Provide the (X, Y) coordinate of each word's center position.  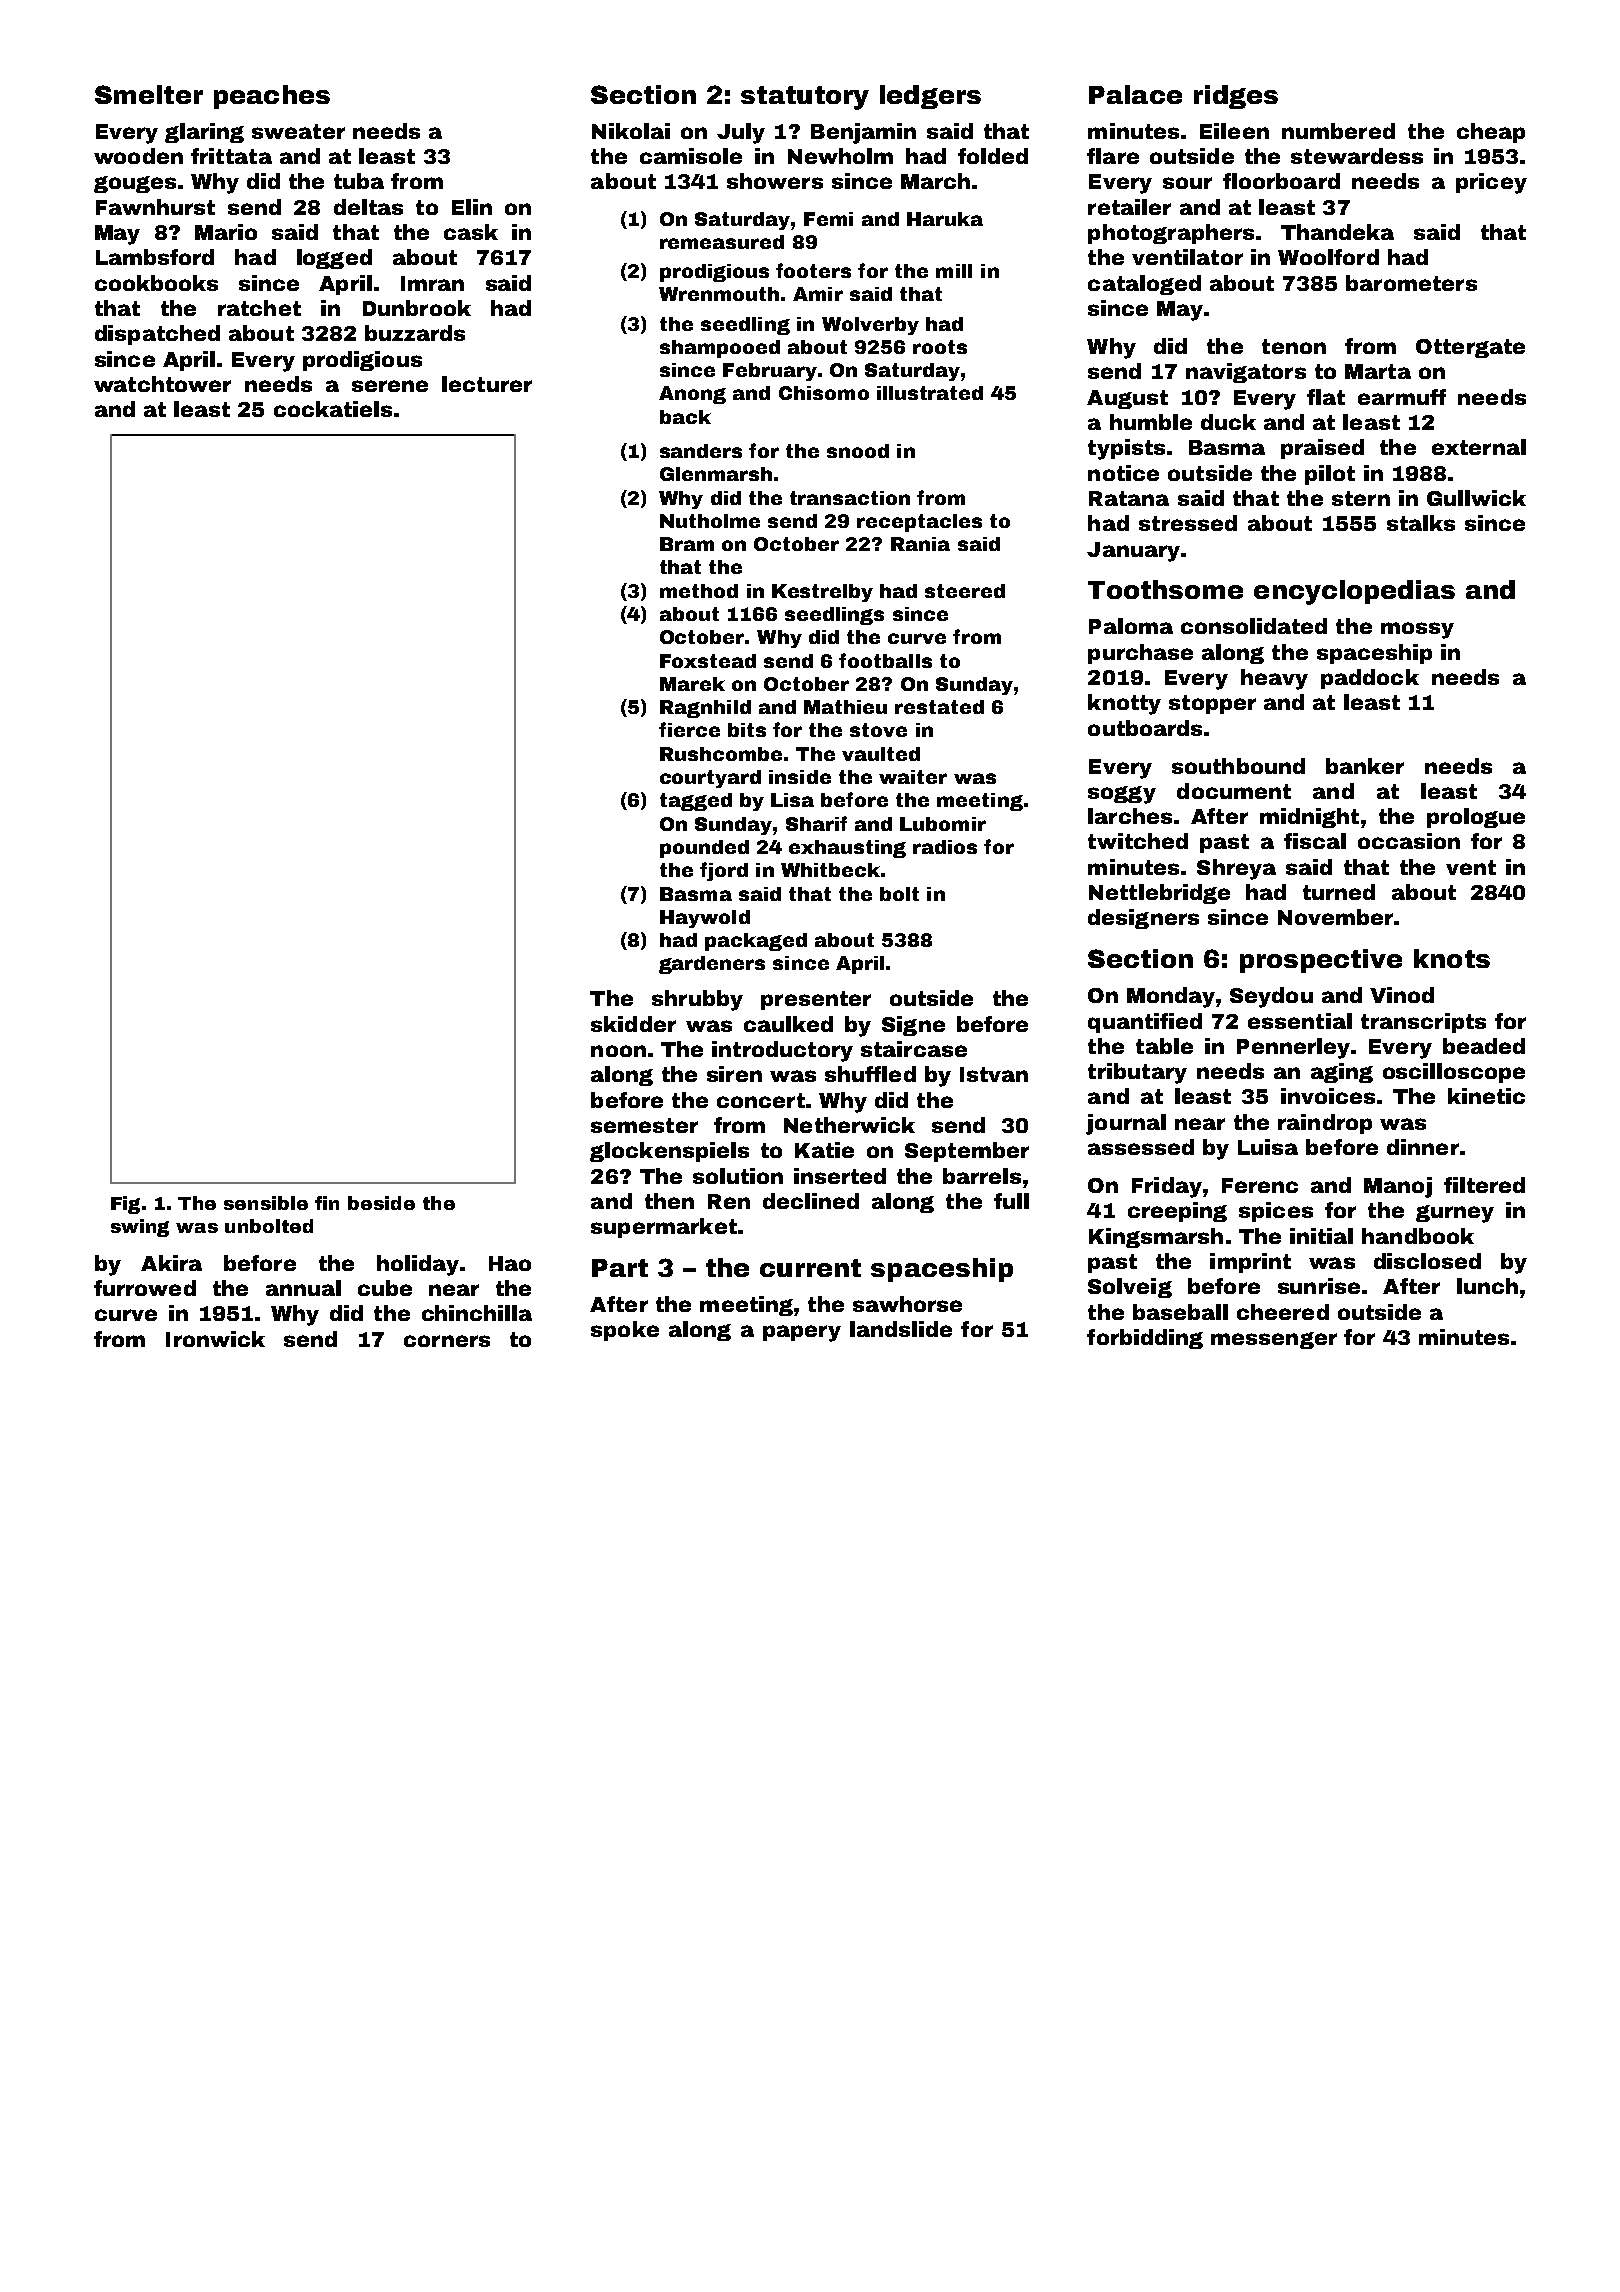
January (1133, 552)
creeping (1177, 1212)
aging (1342, 1073)
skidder (633, 1024)
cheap (1491, 133)
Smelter (149, 94)
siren (734, 1074)
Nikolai (631, 131)
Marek (692, 684)
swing (140, 1228)
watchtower (162, 384)
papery (802, 1333)
